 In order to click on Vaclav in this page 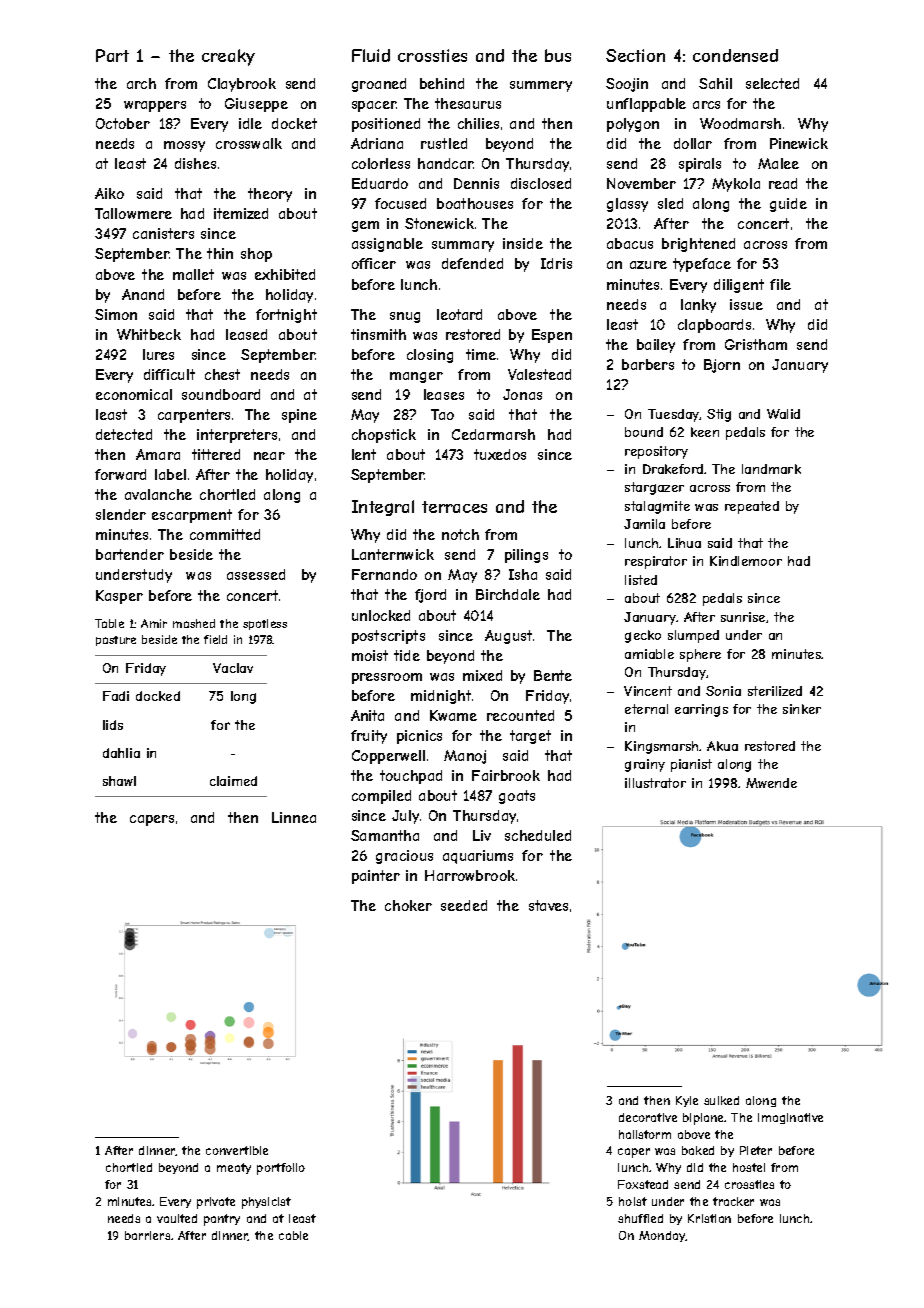, I will do `click(233, 668)`.
